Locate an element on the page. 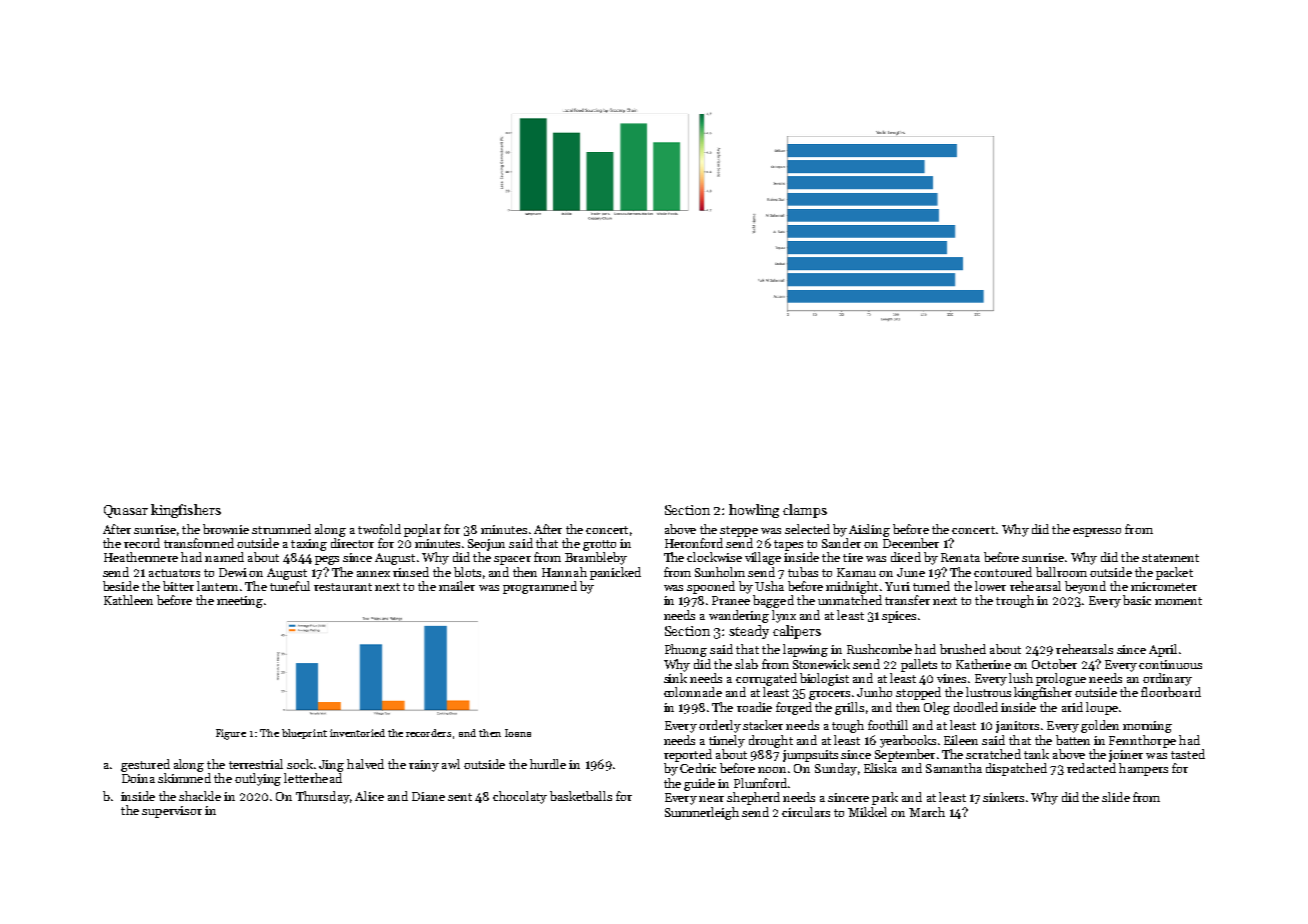  tough is located at coordinates (848, 726).
